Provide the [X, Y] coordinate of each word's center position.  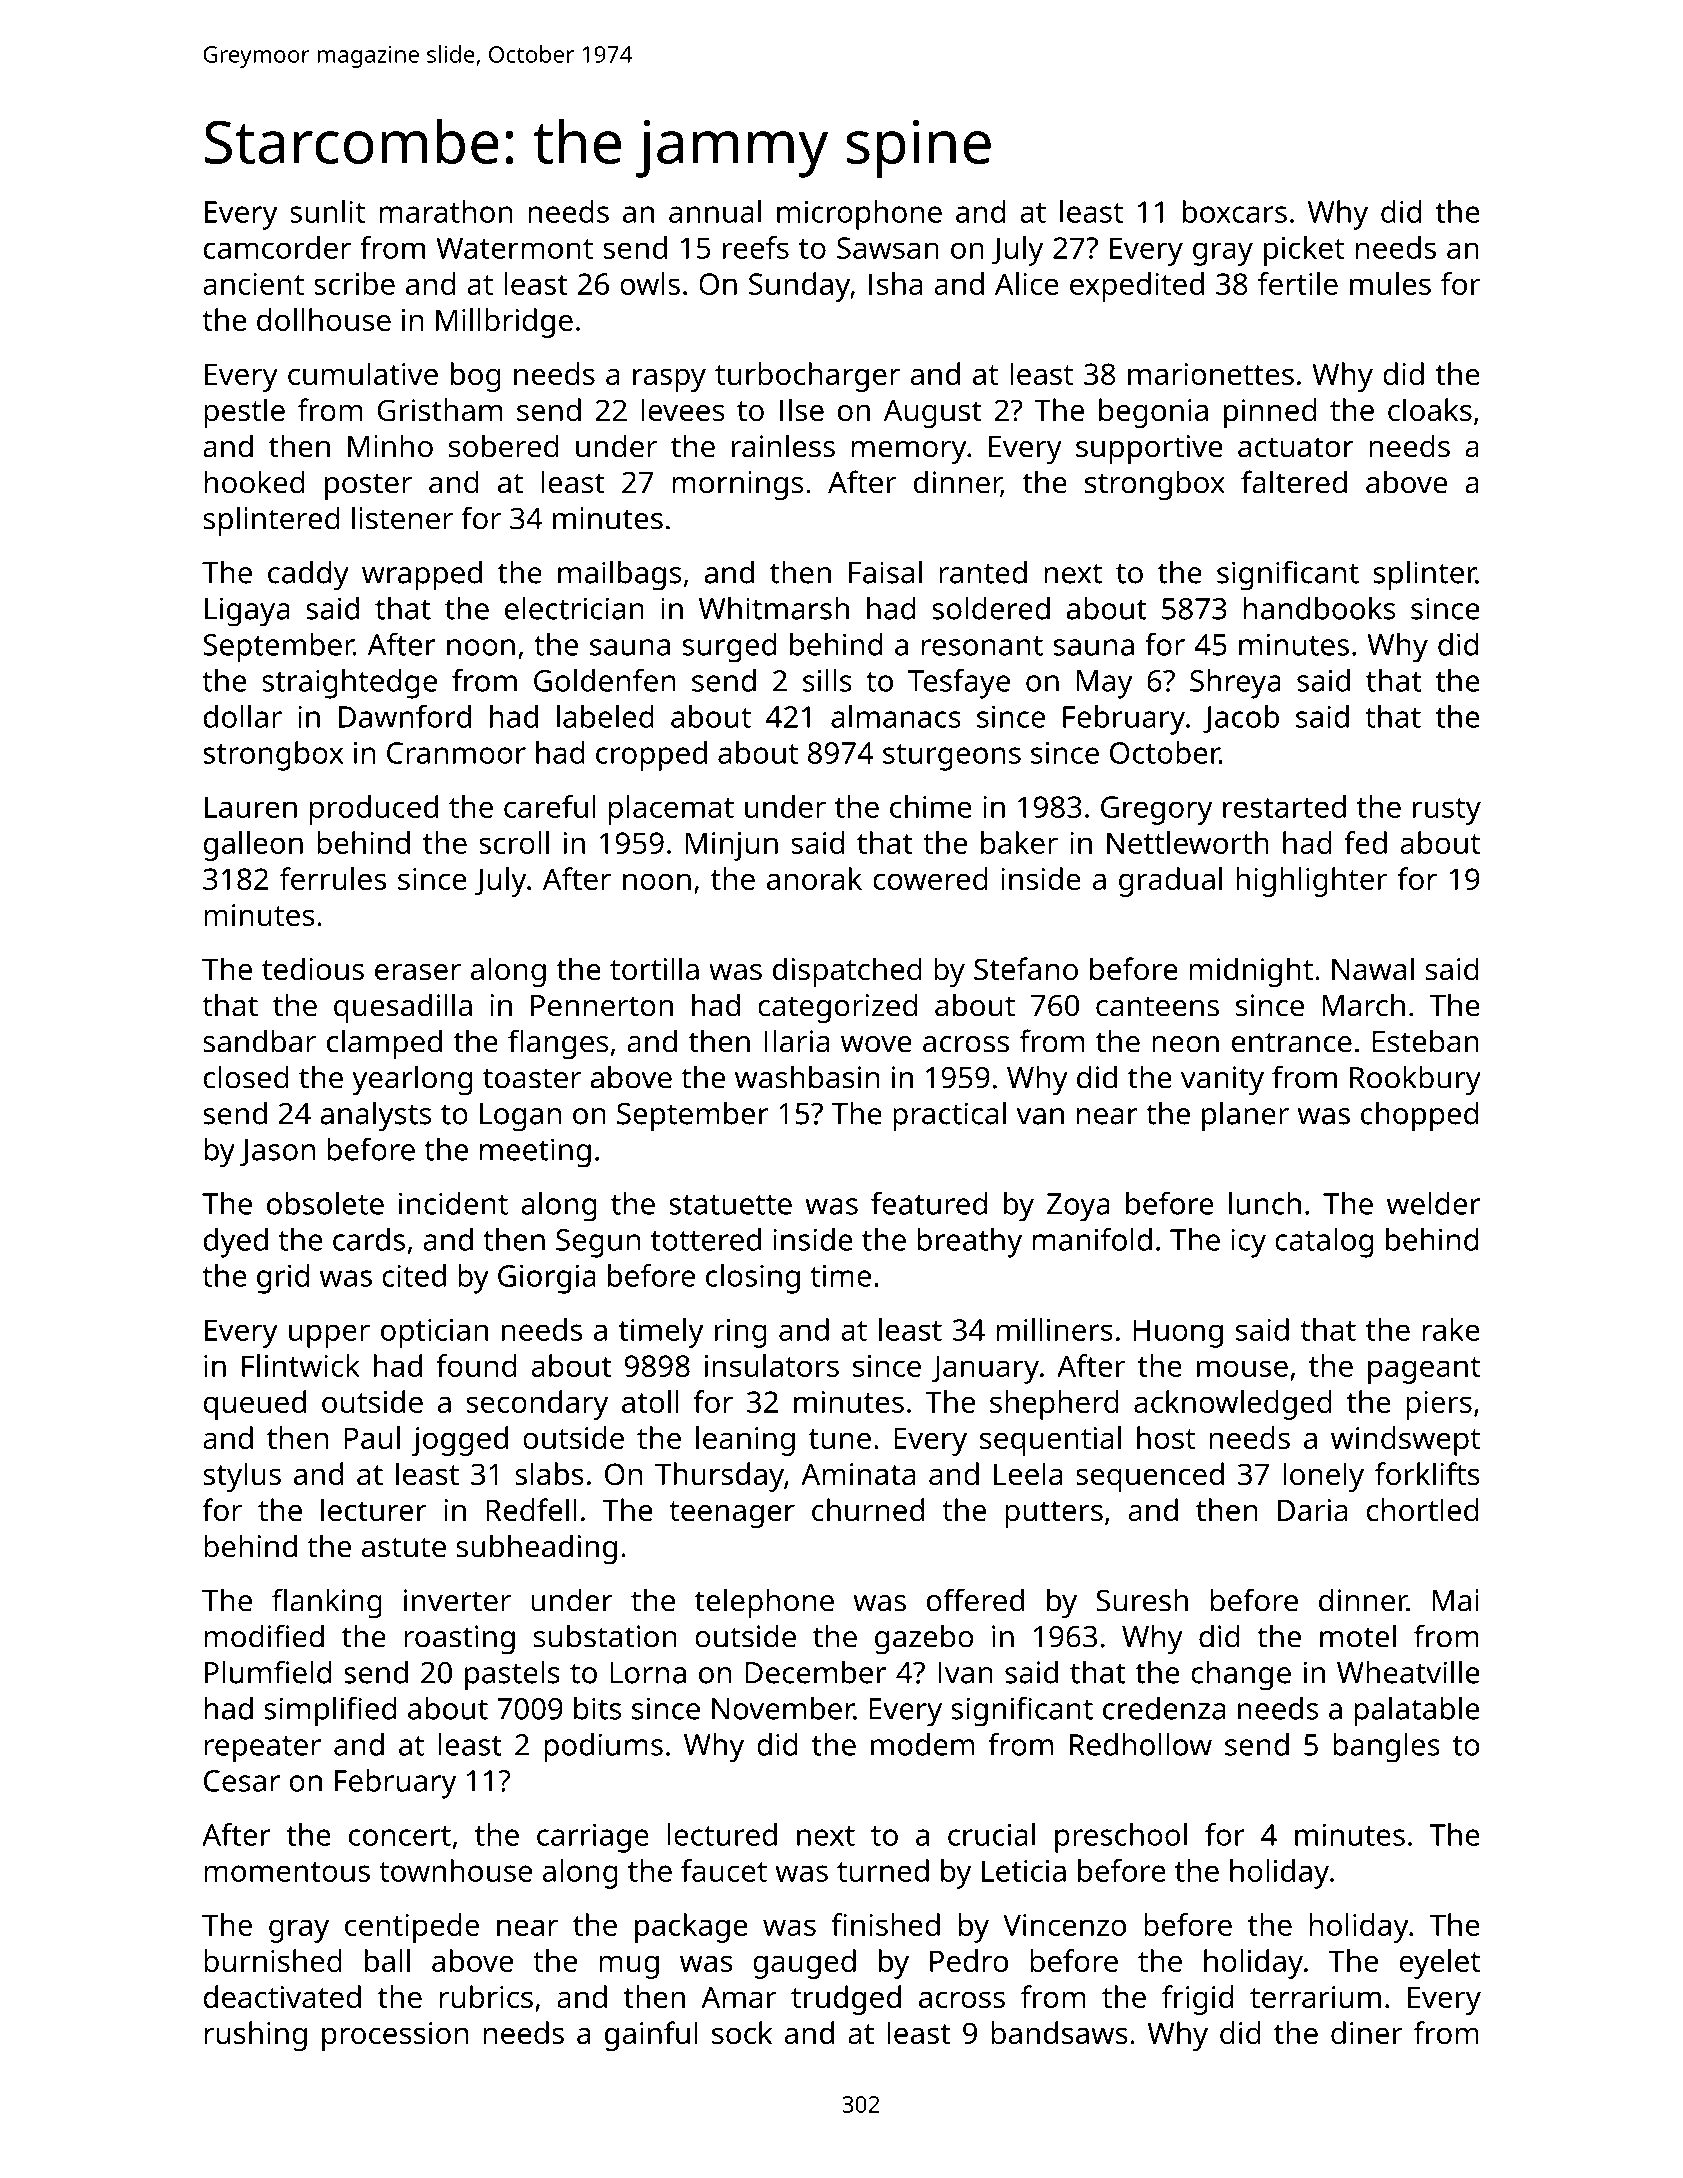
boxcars [1235, 211]
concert [400, 1836]
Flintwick [301, 1365]
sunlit [327, 211]
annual [715, 211]
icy [1248, 1243]
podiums [603, 1748]
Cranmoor [456, 753]
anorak [814, 878]
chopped [1420, 1117]
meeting [535, 1153]
